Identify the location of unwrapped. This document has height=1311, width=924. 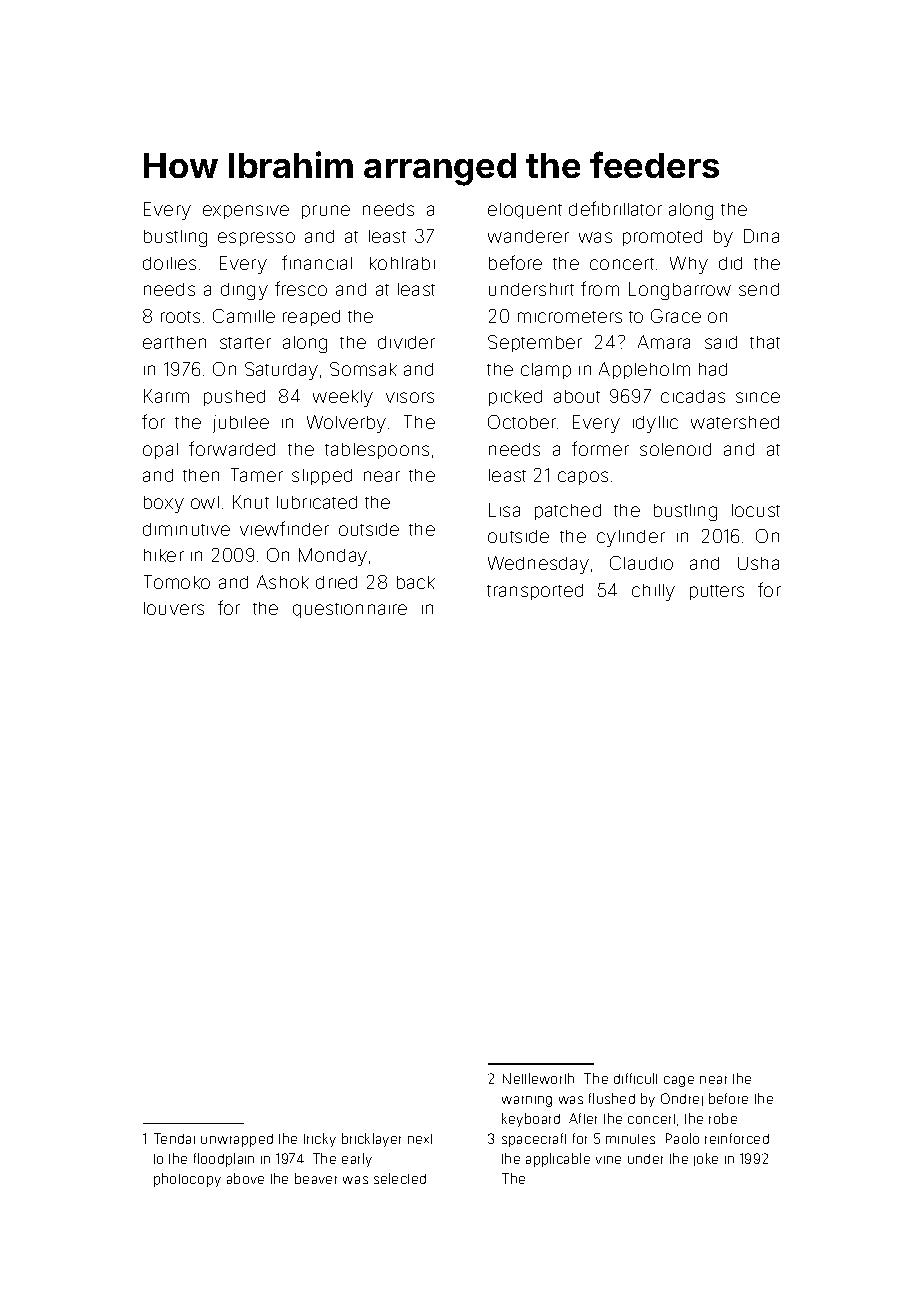
(237, 1140).
